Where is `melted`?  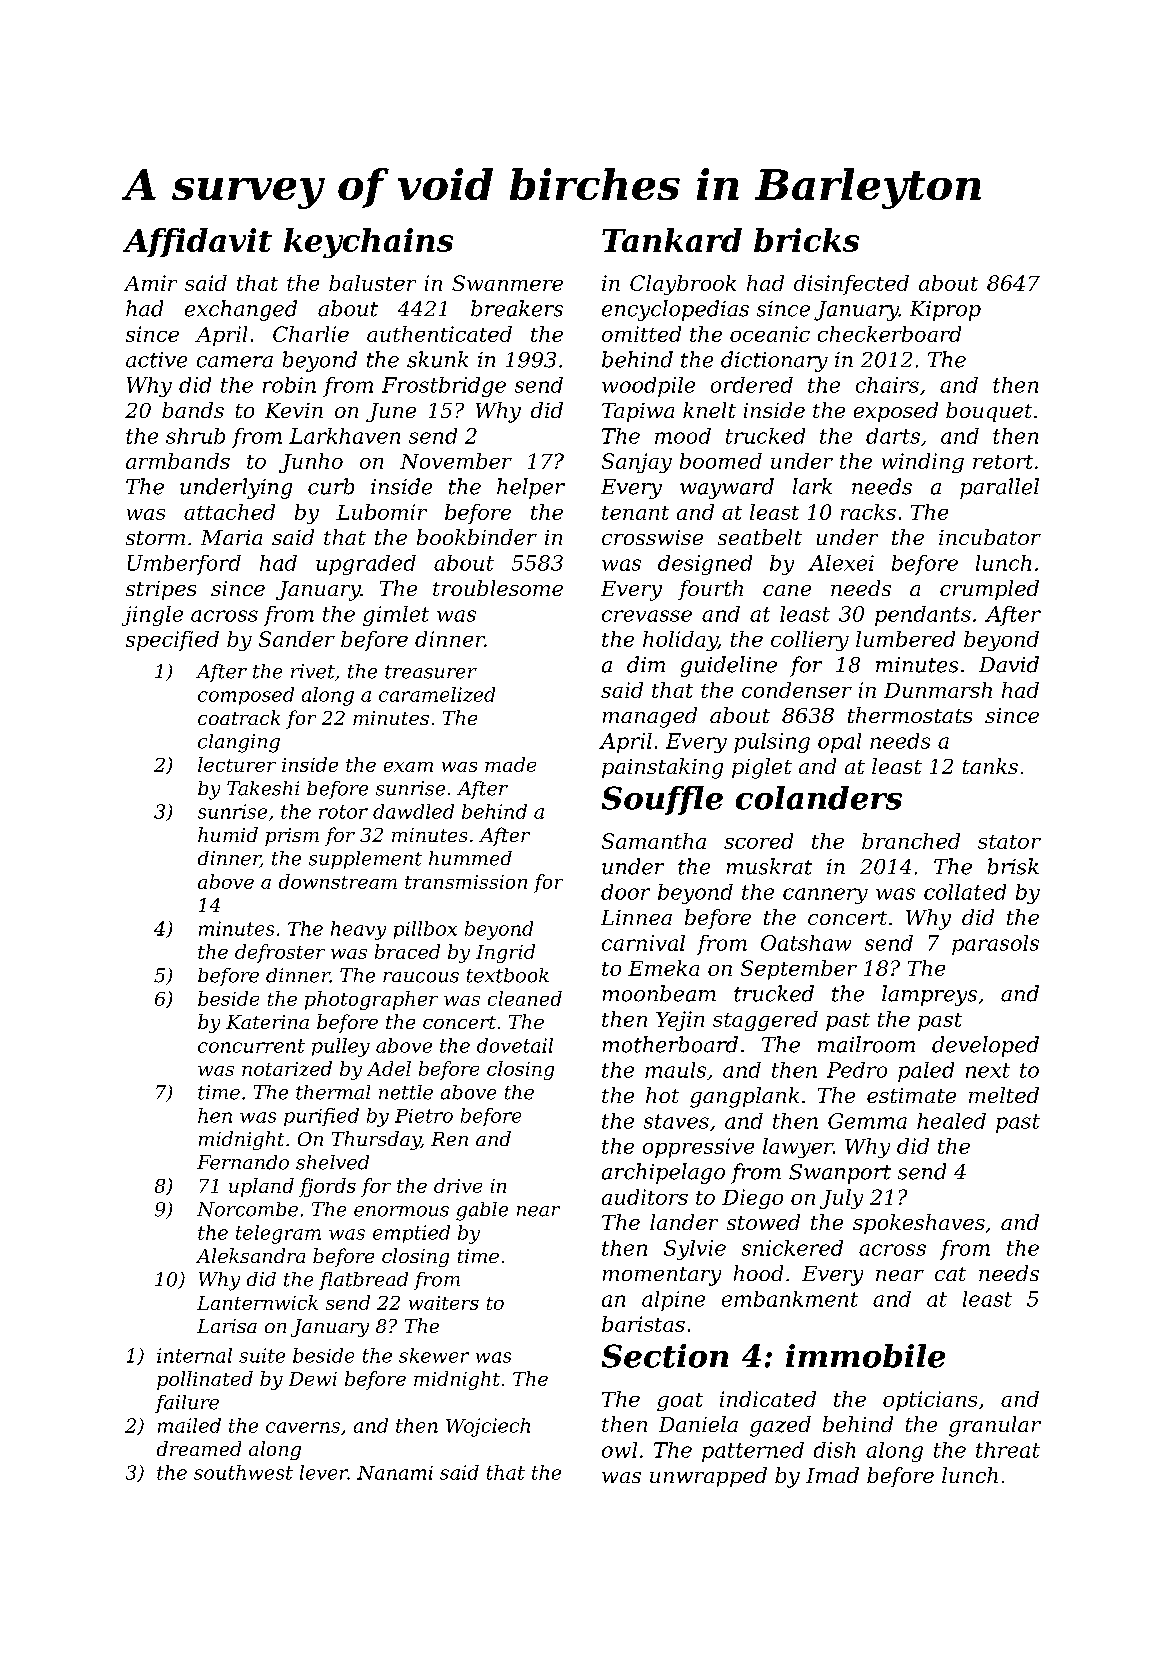 melted is located at coordinates (1004, 1095).
